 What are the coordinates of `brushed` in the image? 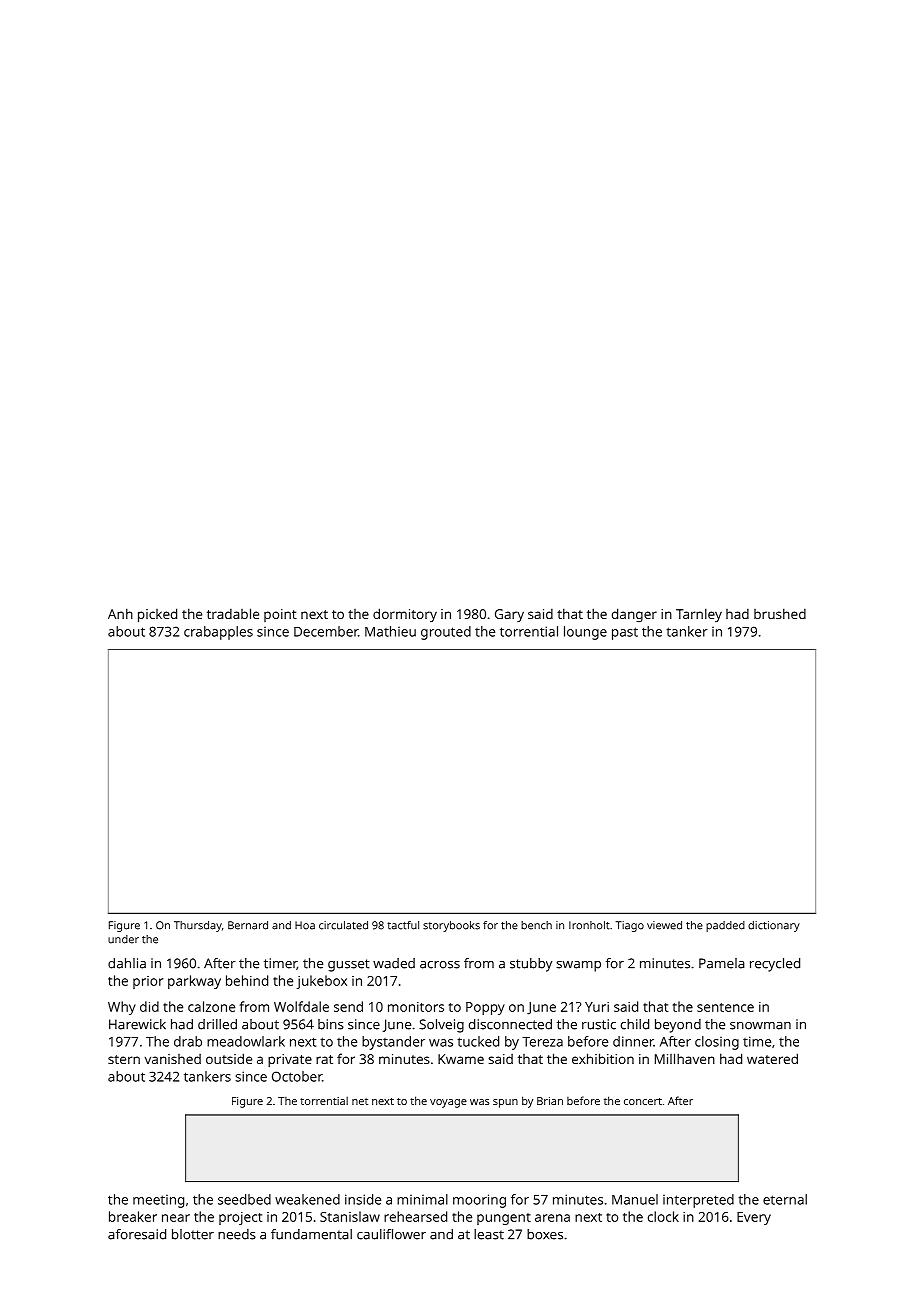 It's located at (780, 613).
